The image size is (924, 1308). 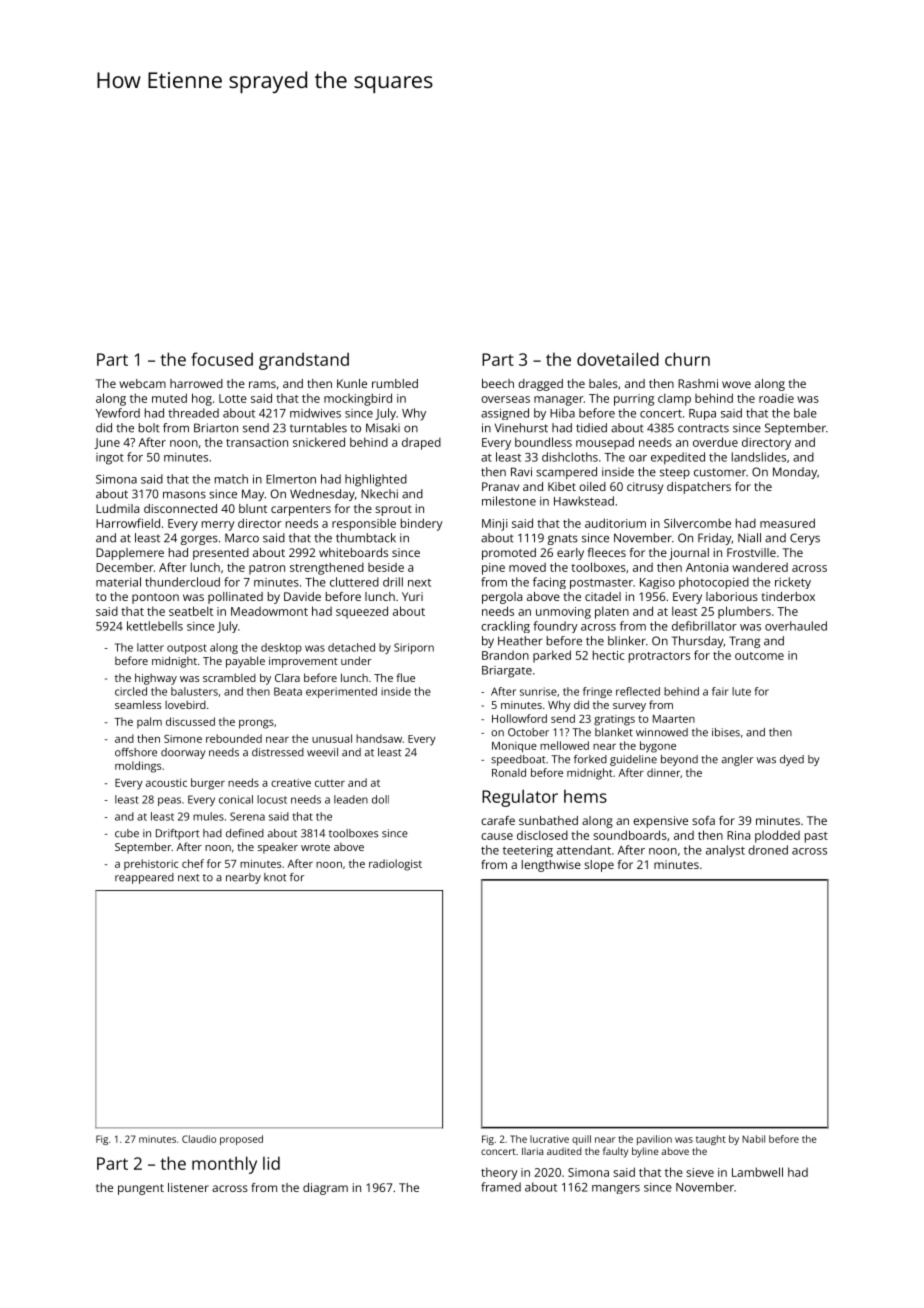 What do you see at coordinates (141, 1189) in the image?
I see `pungent` at bounding box center [141, 1189].
